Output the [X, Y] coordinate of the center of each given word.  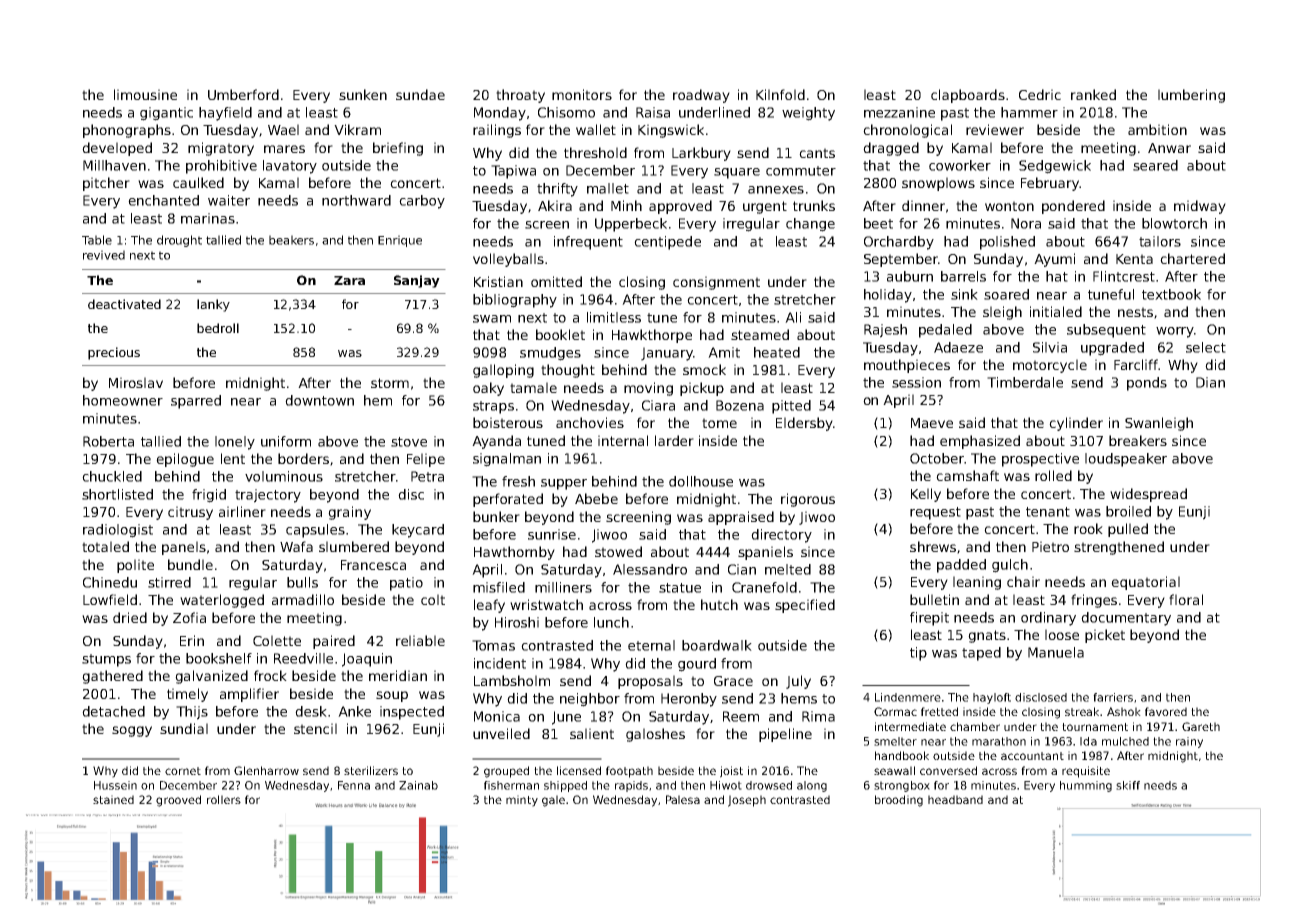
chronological [907, 131]
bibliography [515, 301]
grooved [178, 801]
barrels [963, 276]
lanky [213, 305]
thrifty [557, 190]
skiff [1128, 785]
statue [680, 588]
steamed [760, 334]
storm [390, 383]
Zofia [189, 617]
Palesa [683, 799]
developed [117, 149]
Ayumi [1054, 260]
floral [1186, 599]
